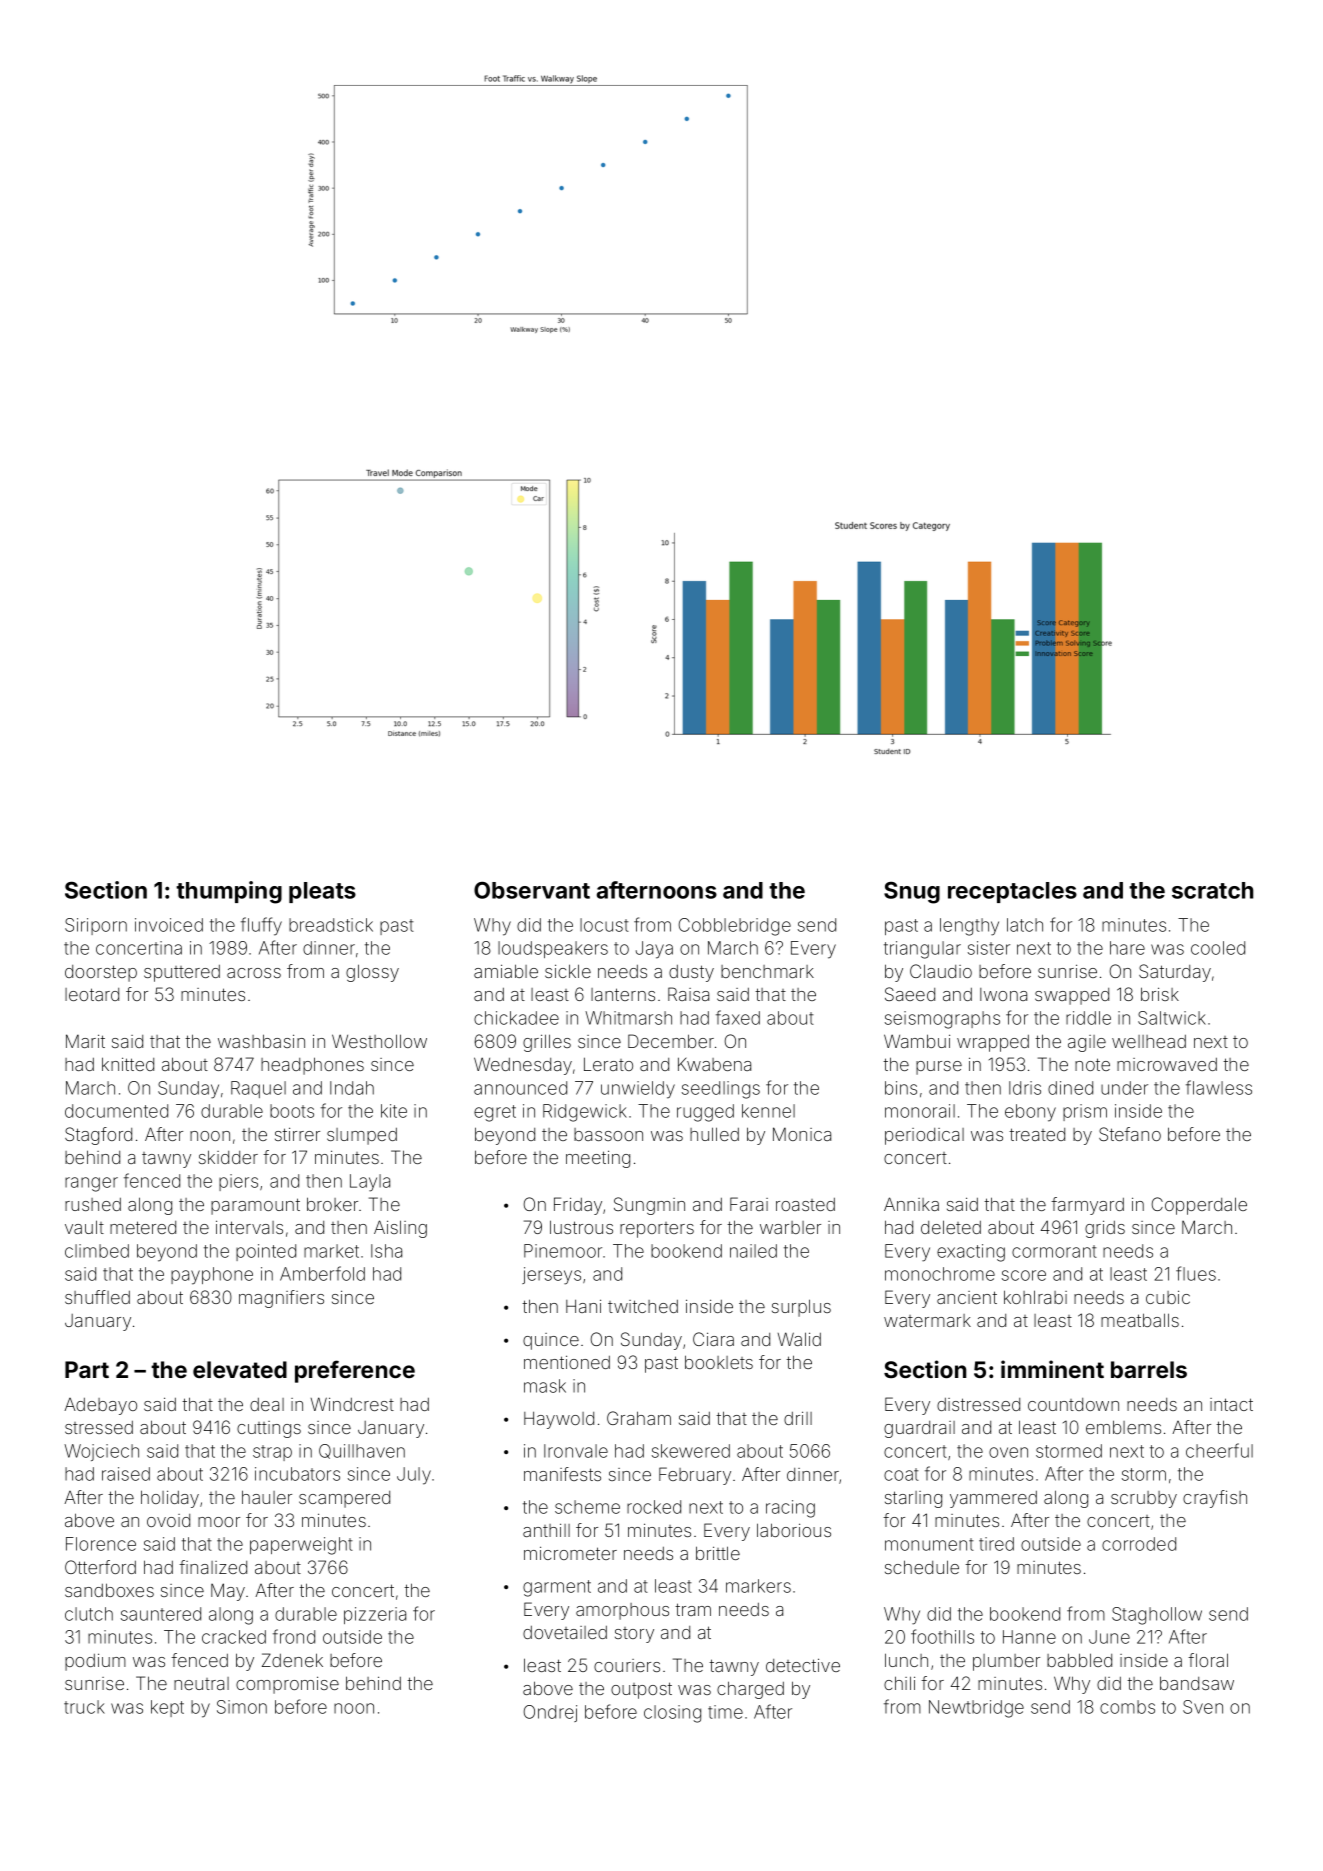  What do you see at coordinates (281, 1299) in the screenshot?
I see `magnifiers` at bounding box center [281, 1299].
